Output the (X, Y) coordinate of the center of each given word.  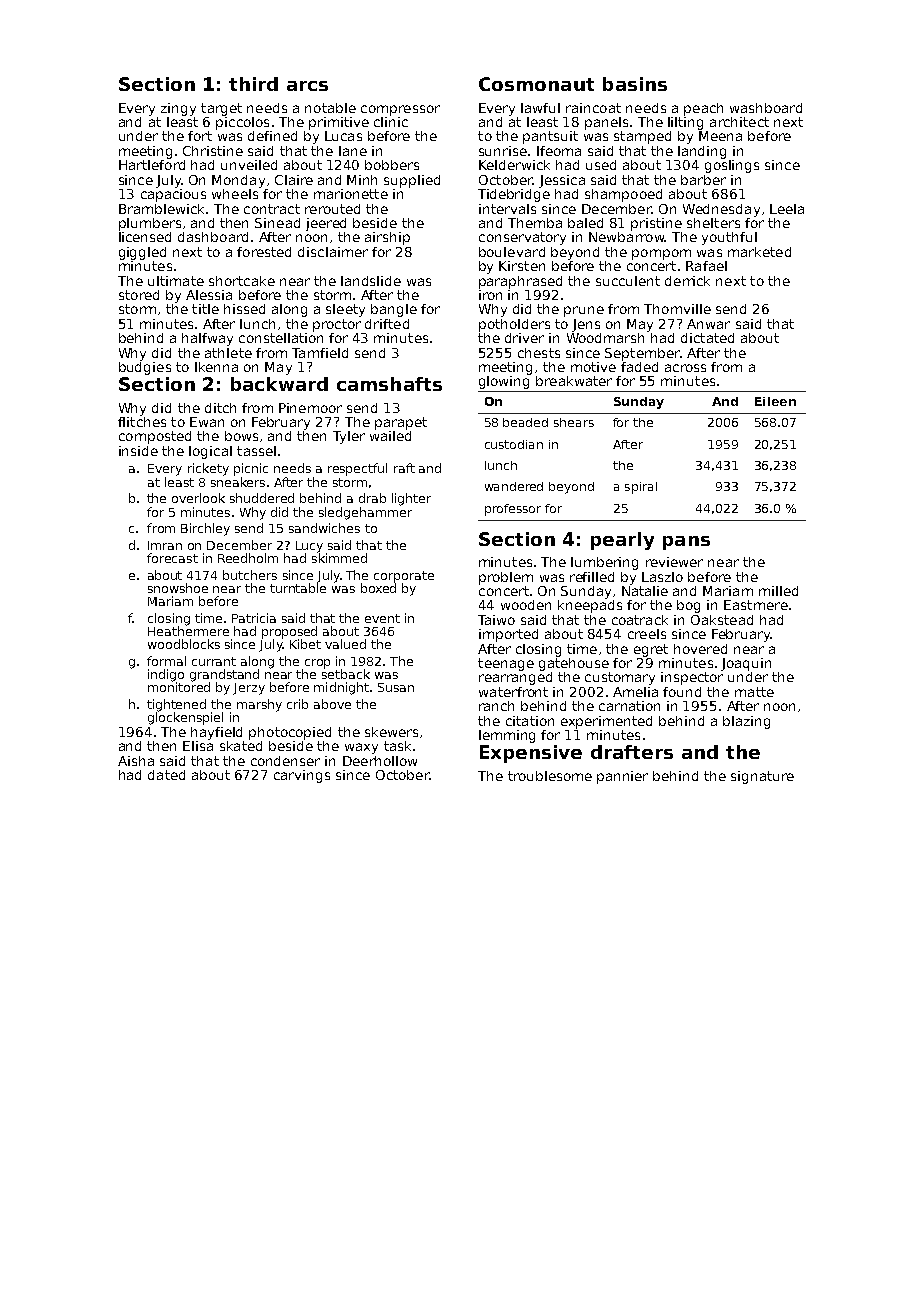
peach (703, 109)
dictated (707, 338)
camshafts (389, 384)
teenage (506, 664)
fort (200, 136)
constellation (281, 338)
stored (139, 295)
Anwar (708, 324)
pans (686, 543)
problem (506, 578)
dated (166, 775)
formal (166, 661)
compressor (400, 110)
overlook (198, 498)
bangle (394, 310)
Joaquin (746, 664)
